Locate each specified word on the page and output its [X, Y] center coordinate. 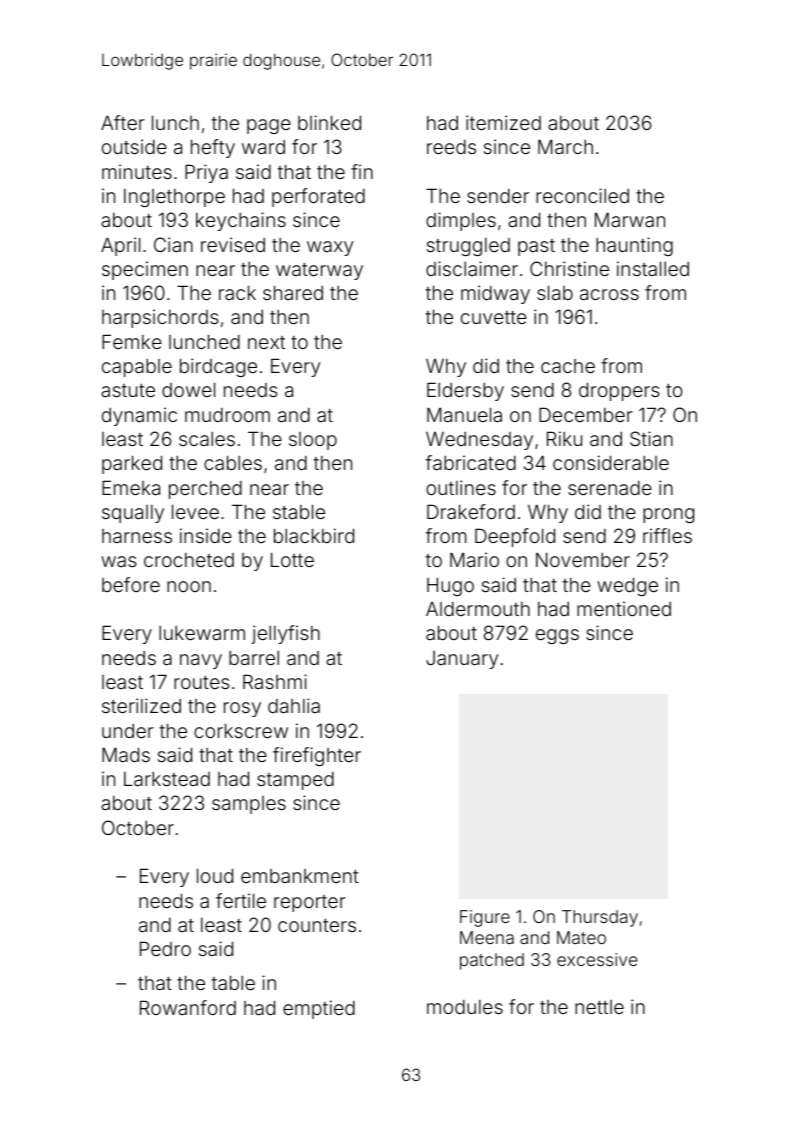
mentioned [624, 608]
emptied [319, 1009]
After [123, 122]
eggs [557, 636]
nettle [599, 1007]
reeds [451, 147]
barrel [254, 658]
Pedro [165, 948]
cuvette [494, 317]
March [565, 146]
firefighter [317, 756]
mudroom [227, 415]
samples [249, 805]
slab [555, 292]
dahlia [294, 705]
